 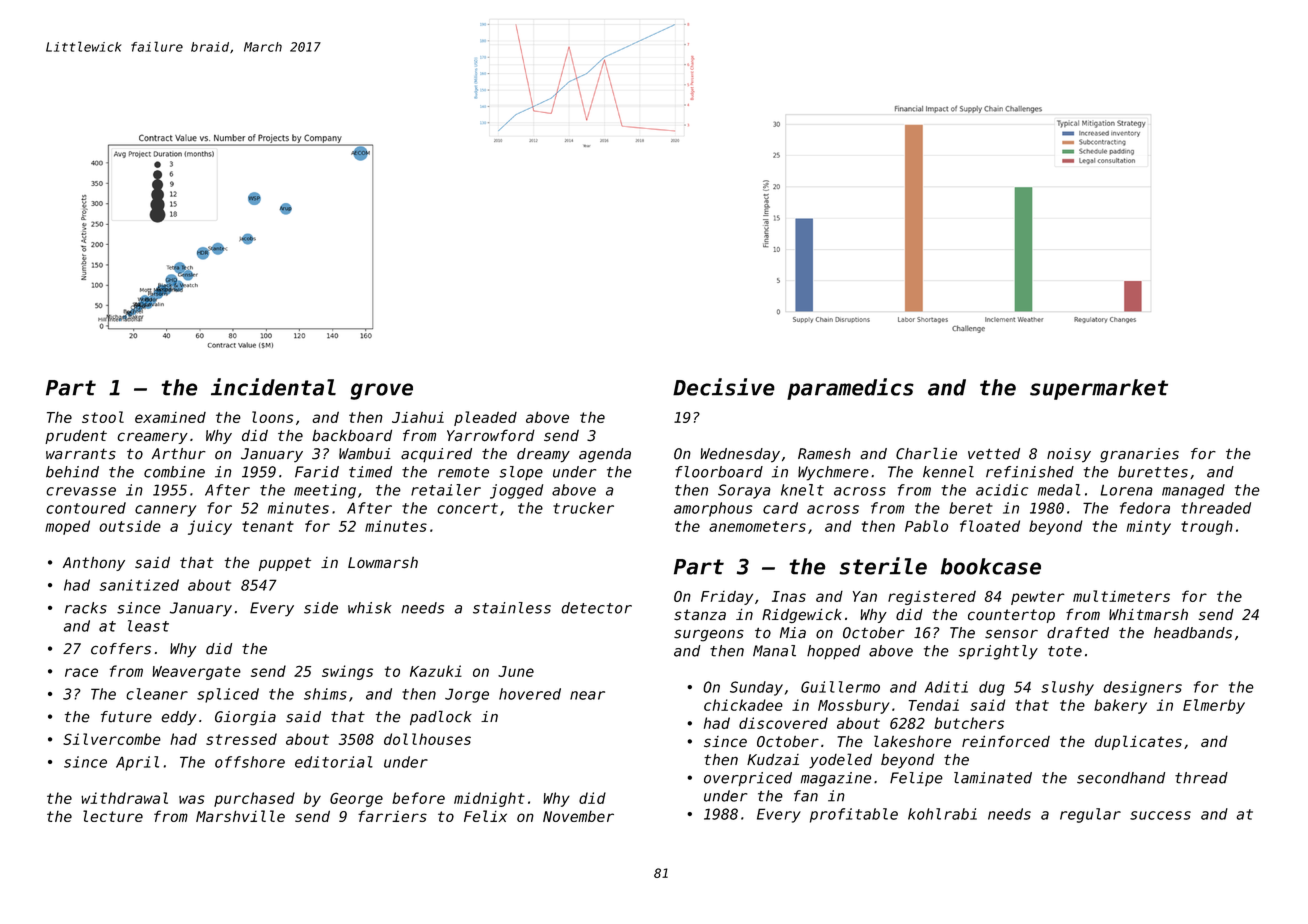 I want to click on Marshville, so click(x=240, y=816).
